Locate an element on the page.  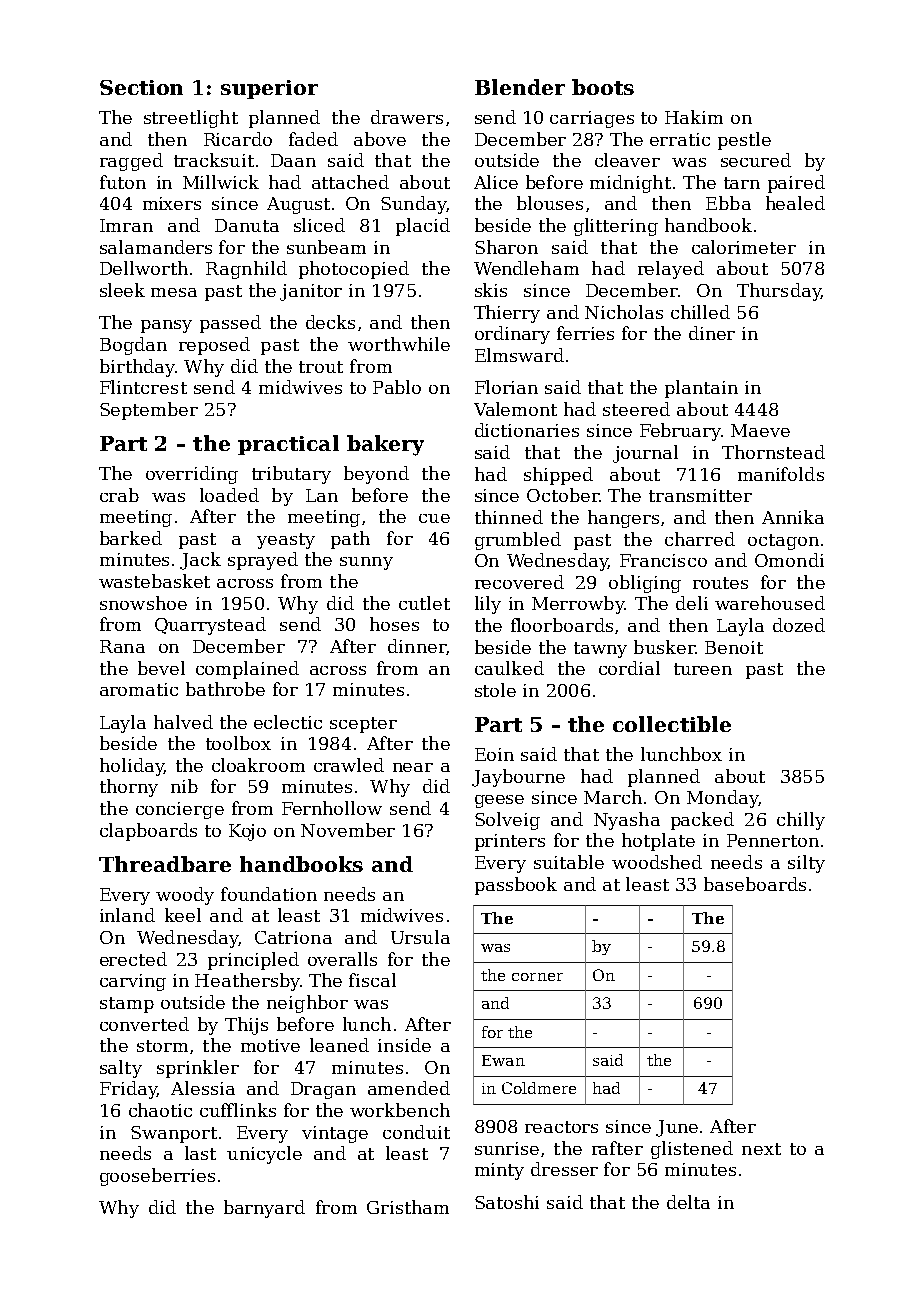
delta is located at coordinates (688, 1202).
